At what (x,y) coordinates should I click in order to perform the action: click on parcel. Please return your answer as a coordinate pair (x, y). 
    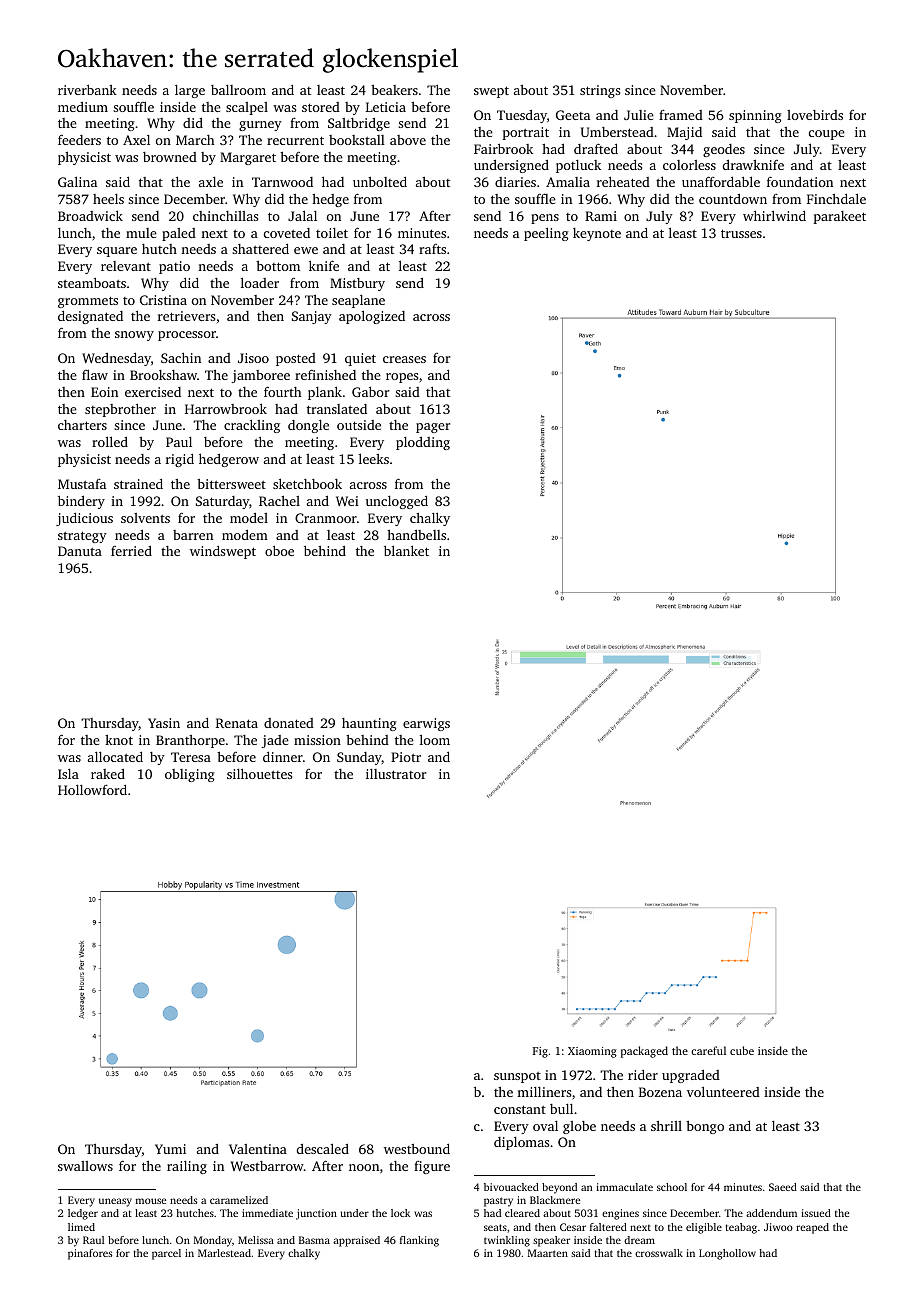
    Looking at the image, I should click on (166, 1254).
